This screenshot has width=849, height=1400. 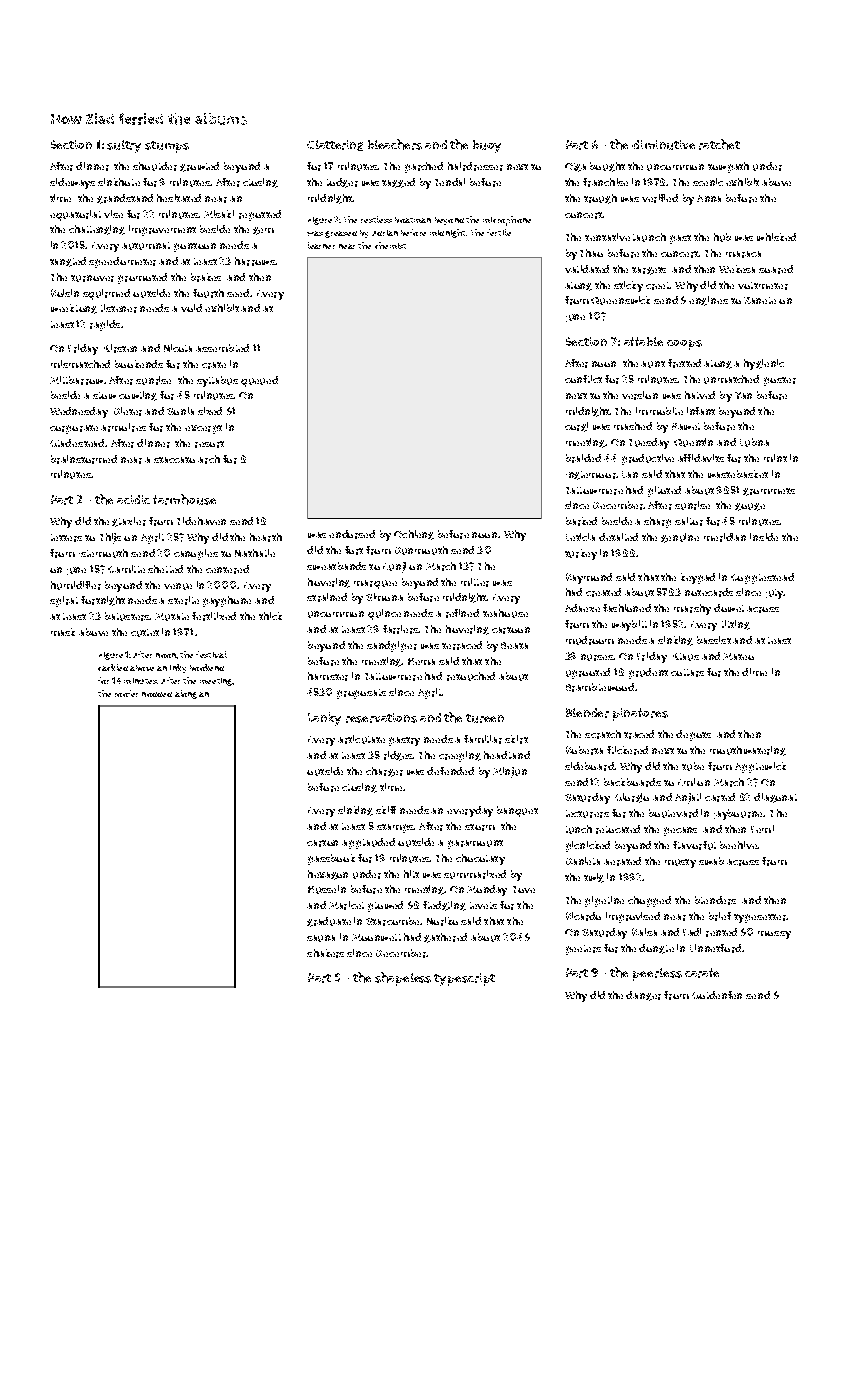 What do you see at coordinates (327, 889) in the screenshot?
I see `Hussein` at bounding box center [327, 889].
